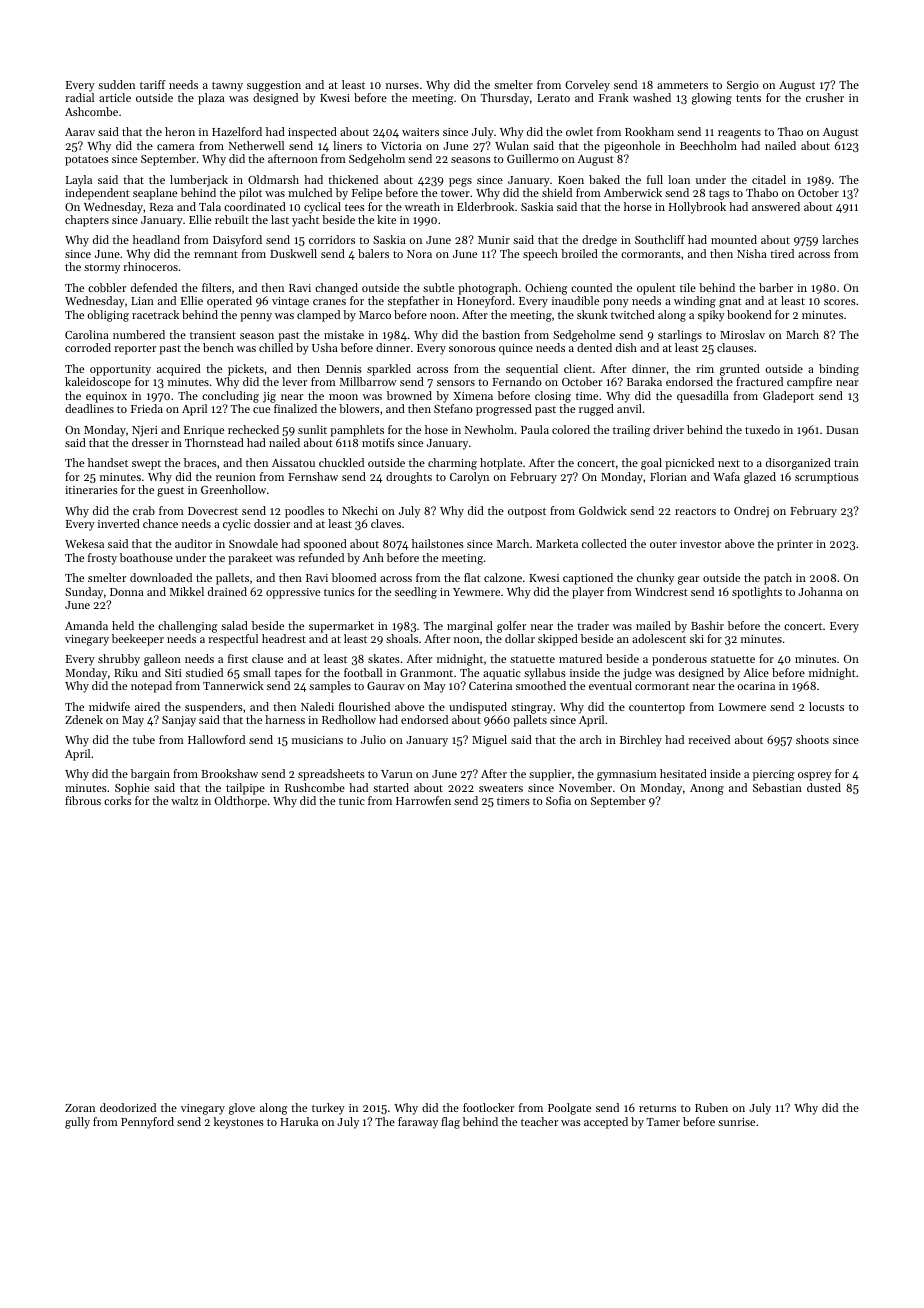 This screenshot has width=924, height=1308. Describe the element at coordinates (241, 802) in the screenshot. I see `Oldthorpe` at that location.
